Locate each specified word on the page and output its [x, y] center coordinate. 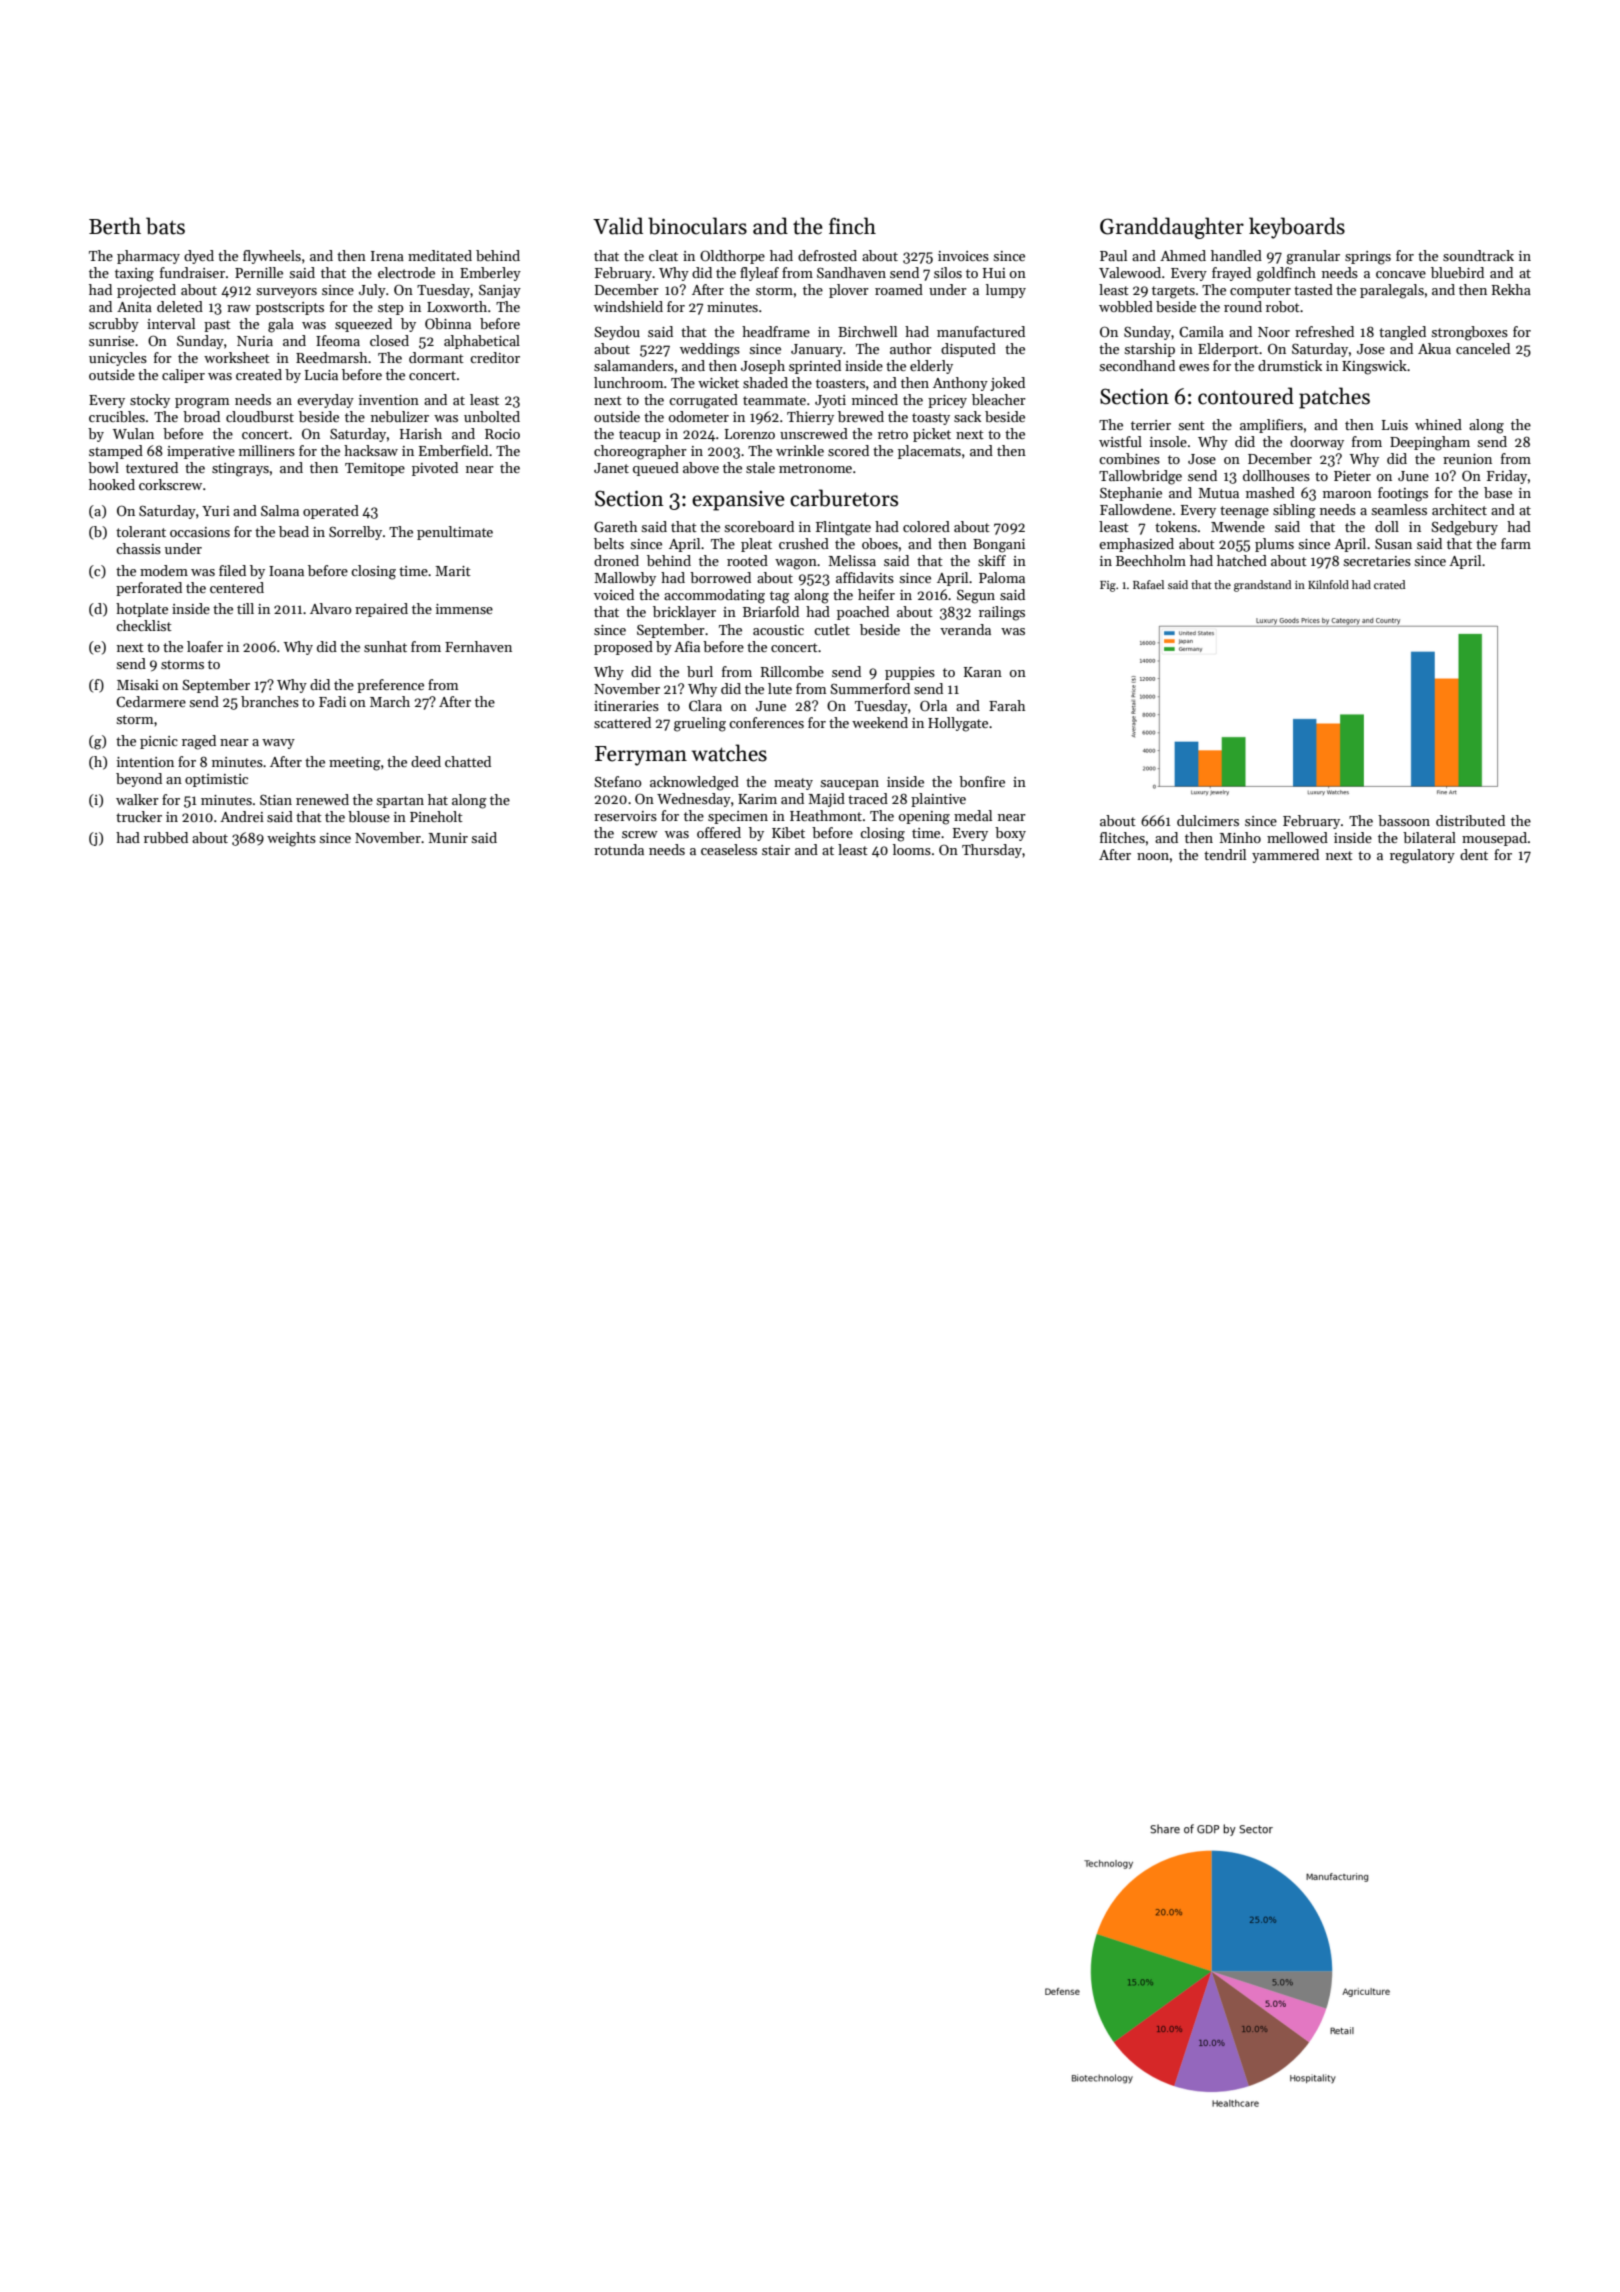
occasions [200, 532]
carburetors [844, 498]
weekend [880, 722]
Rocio [502, 434]
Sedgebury [1464, 528]
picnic [159, 742]
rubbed [166, 837]
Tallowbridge [1140, 477]
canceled [1483, 348]
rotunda [619, 849]
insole [1168, 441]
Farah [1007, 705]
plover [849, 291]
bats [165, 226]
